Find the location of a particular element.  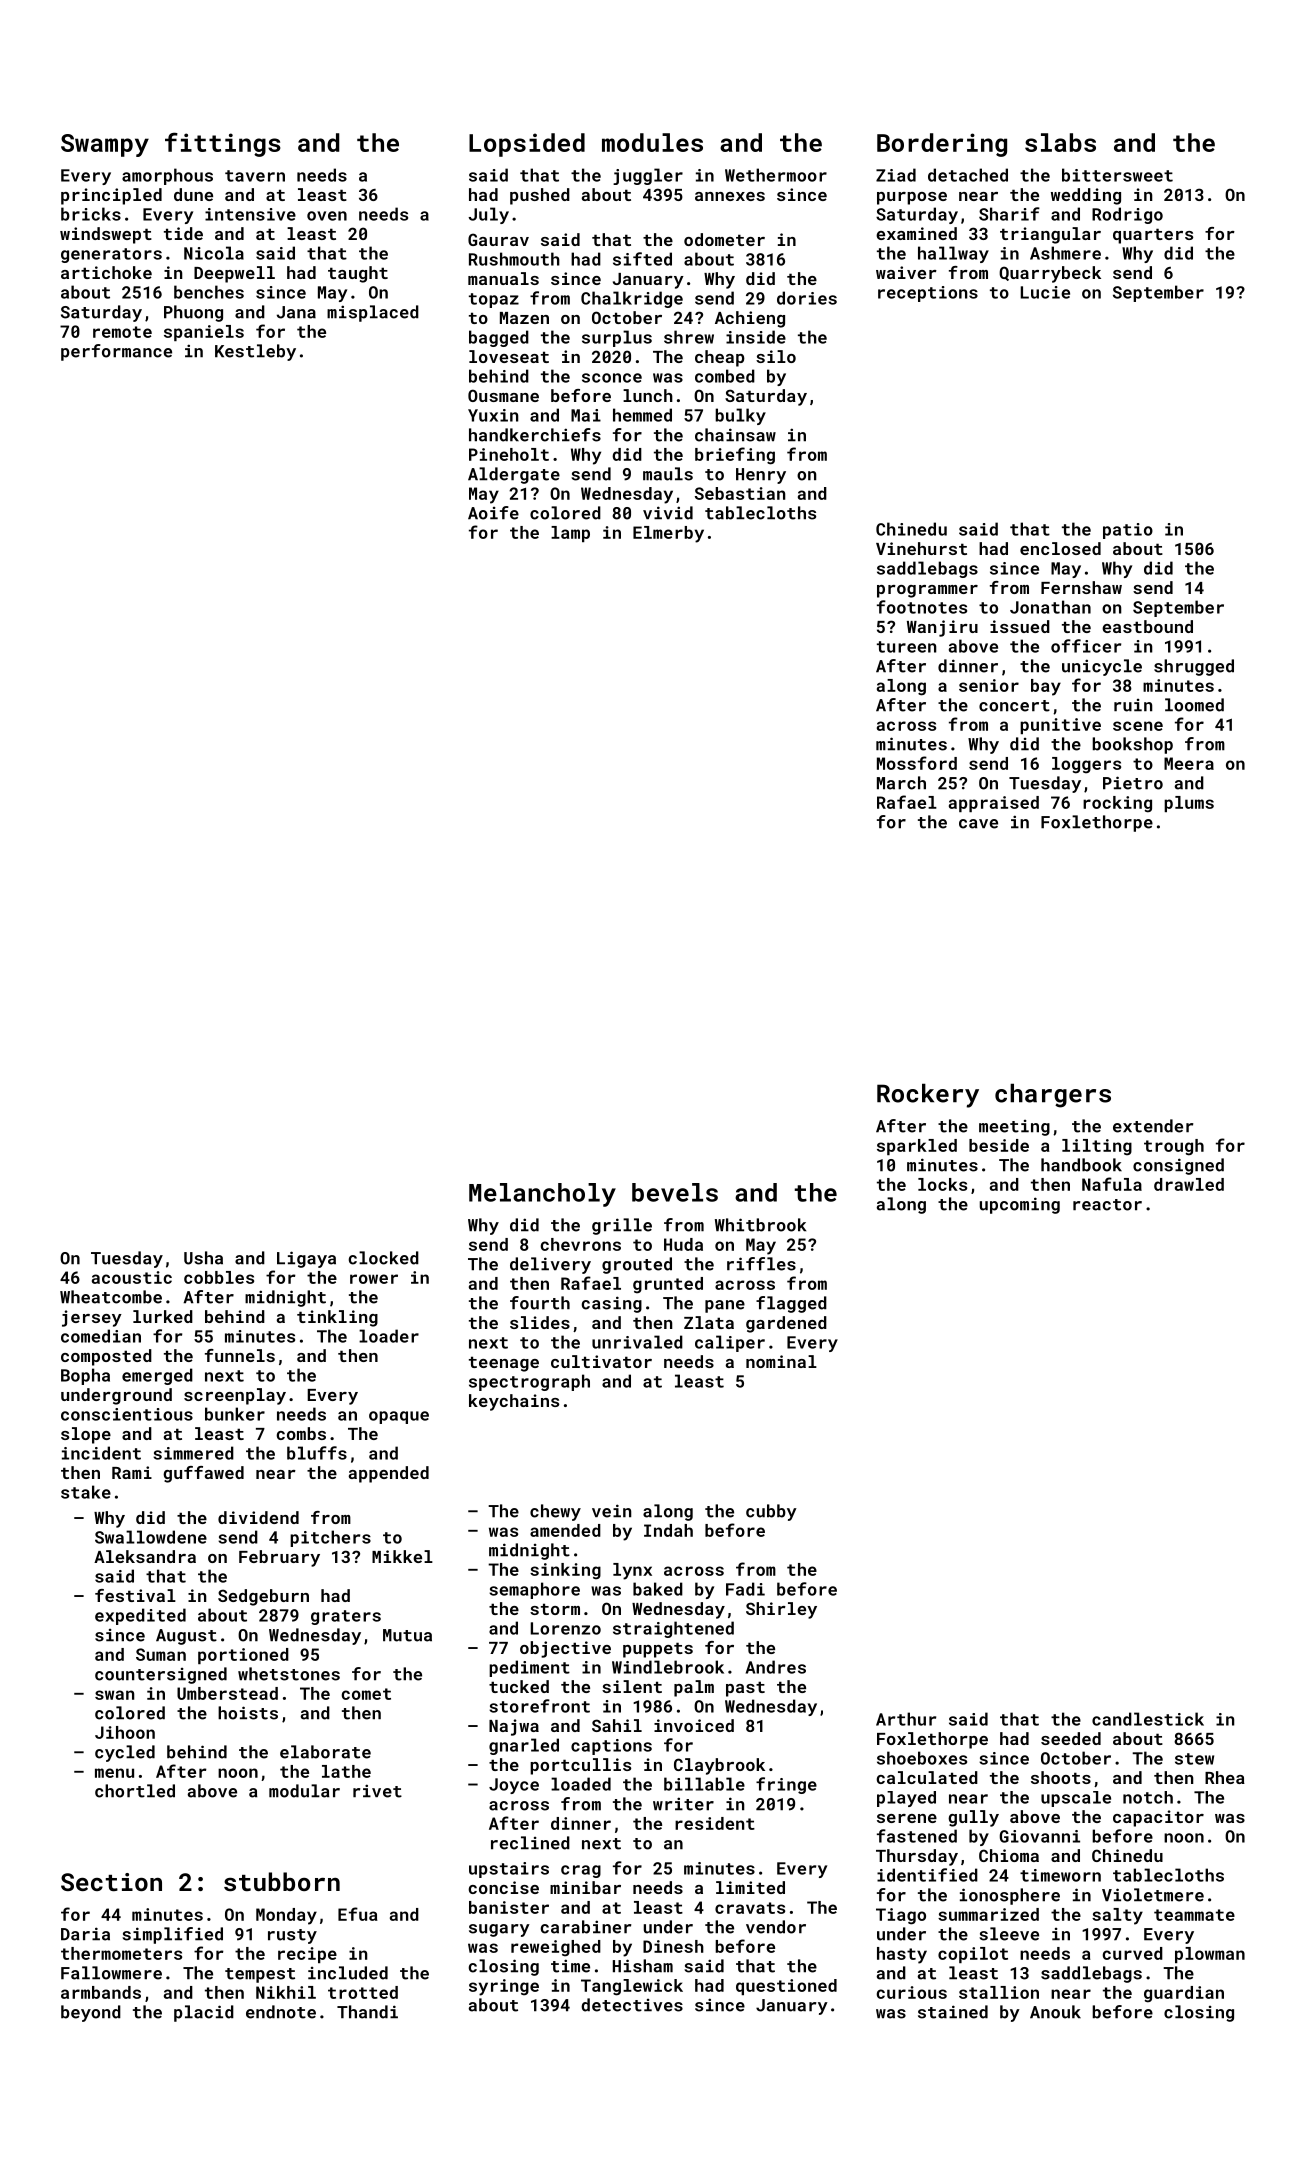

lamp is located at coordinates (570, 534).
